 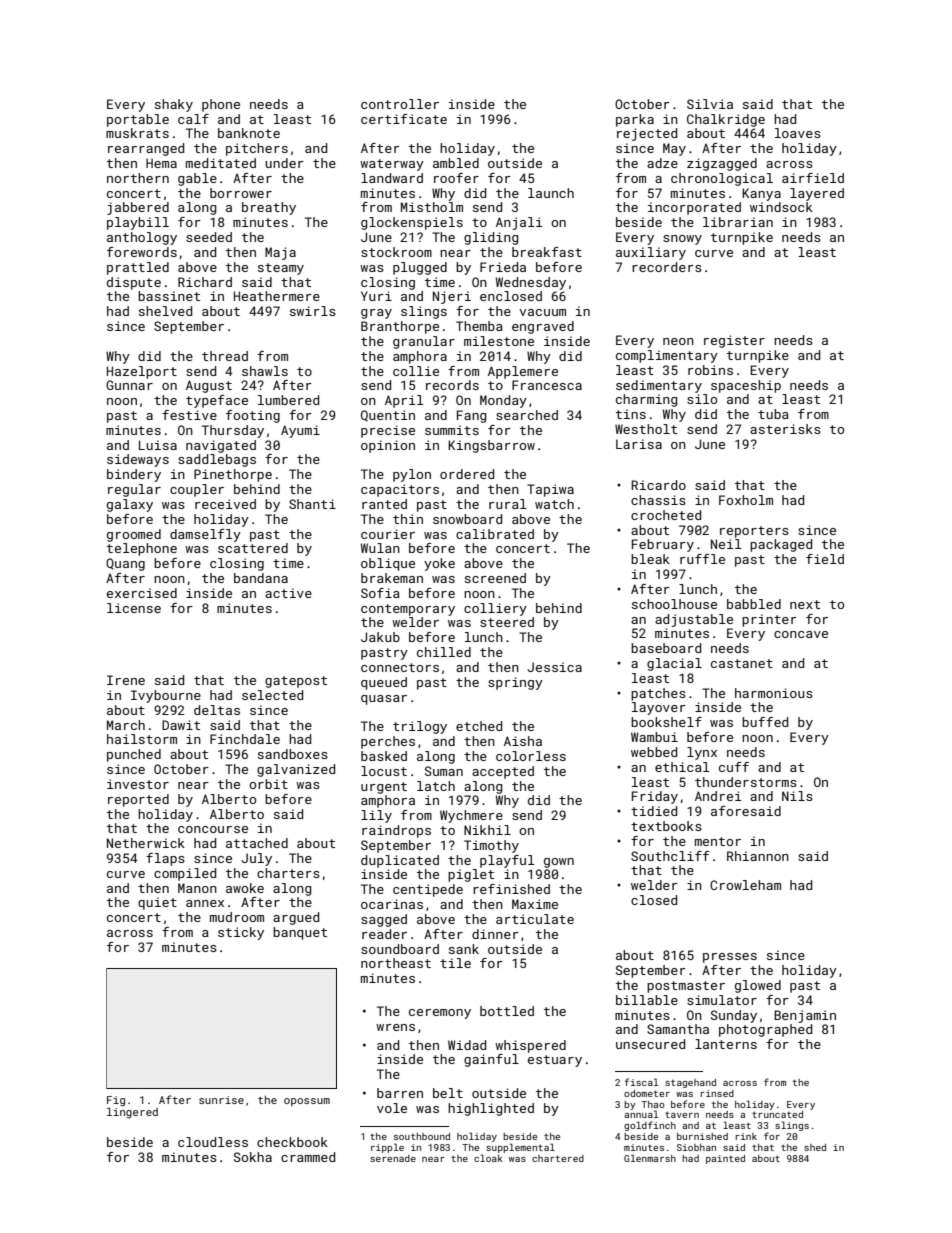 What do you see at coordinates (393, 1158) in the screenshot?
I see `serenade` at bounding box center [393, 1158].
